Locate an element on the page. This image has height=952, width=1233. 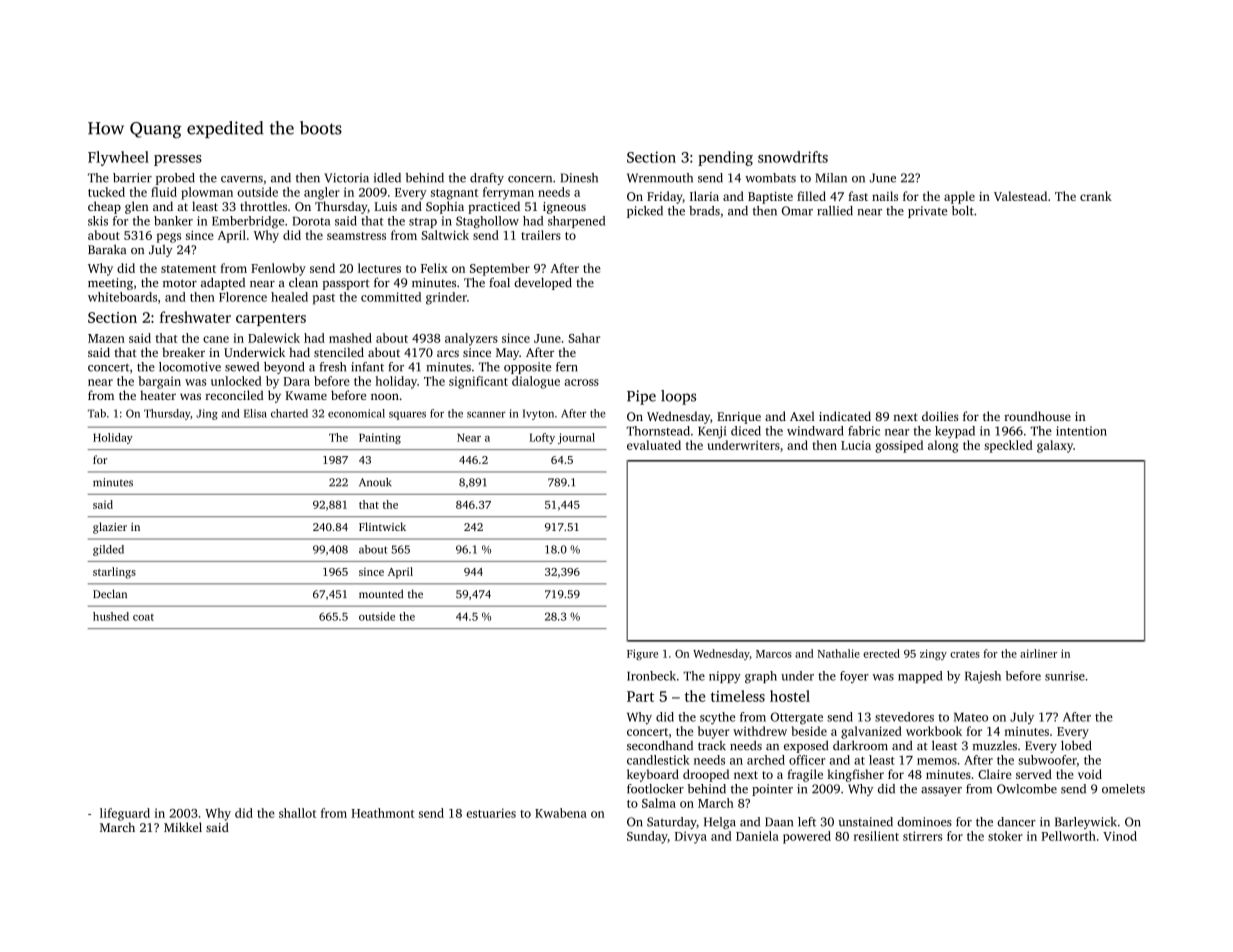
snowdrifts is located at coordinates (793, 157).
